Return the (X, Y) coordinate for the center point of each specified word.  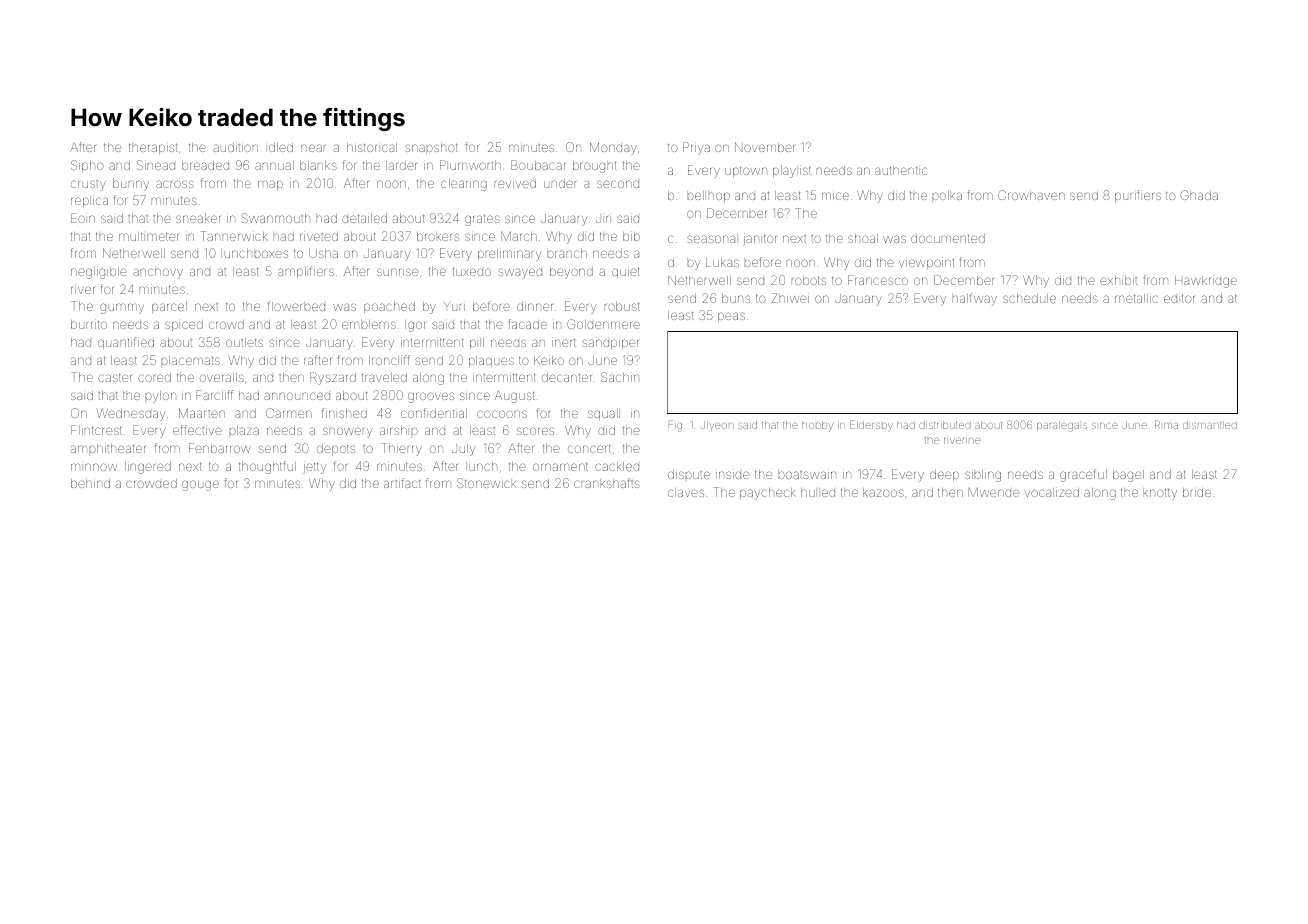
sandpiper (610, 344)
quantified (126, 343)
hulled (818, 492)
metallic (1136, 298)
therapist (153, 148)
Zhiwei (790, 298)
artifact (402, 483)
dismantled (1210, 425)
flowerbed (296, 306)
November (765, 147)
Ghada (1199, 195)
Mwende (993, 492)
